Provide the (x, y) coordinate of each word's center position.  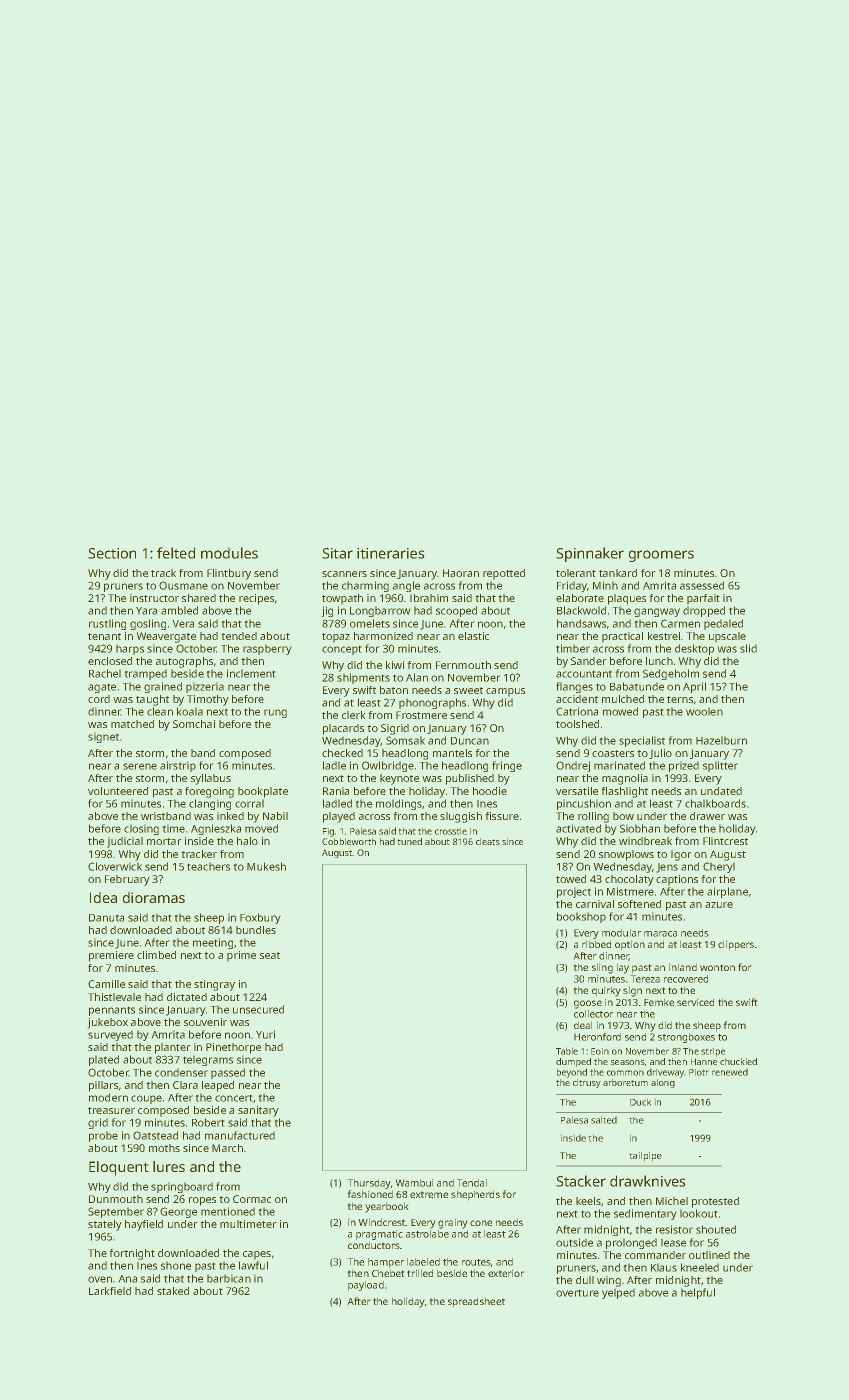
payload (366, 1286)
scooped (456, 611)
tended (239, 636)
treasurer (111, 1110)
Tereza (645, 979)
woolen (704, 712)
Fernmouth (463, 665)
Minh (605, 585)
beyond (572, 1073)
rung (275, 713)
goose (588, 1004)
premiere (111, 956)
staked (173, 1291)
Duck (640, 1102)
